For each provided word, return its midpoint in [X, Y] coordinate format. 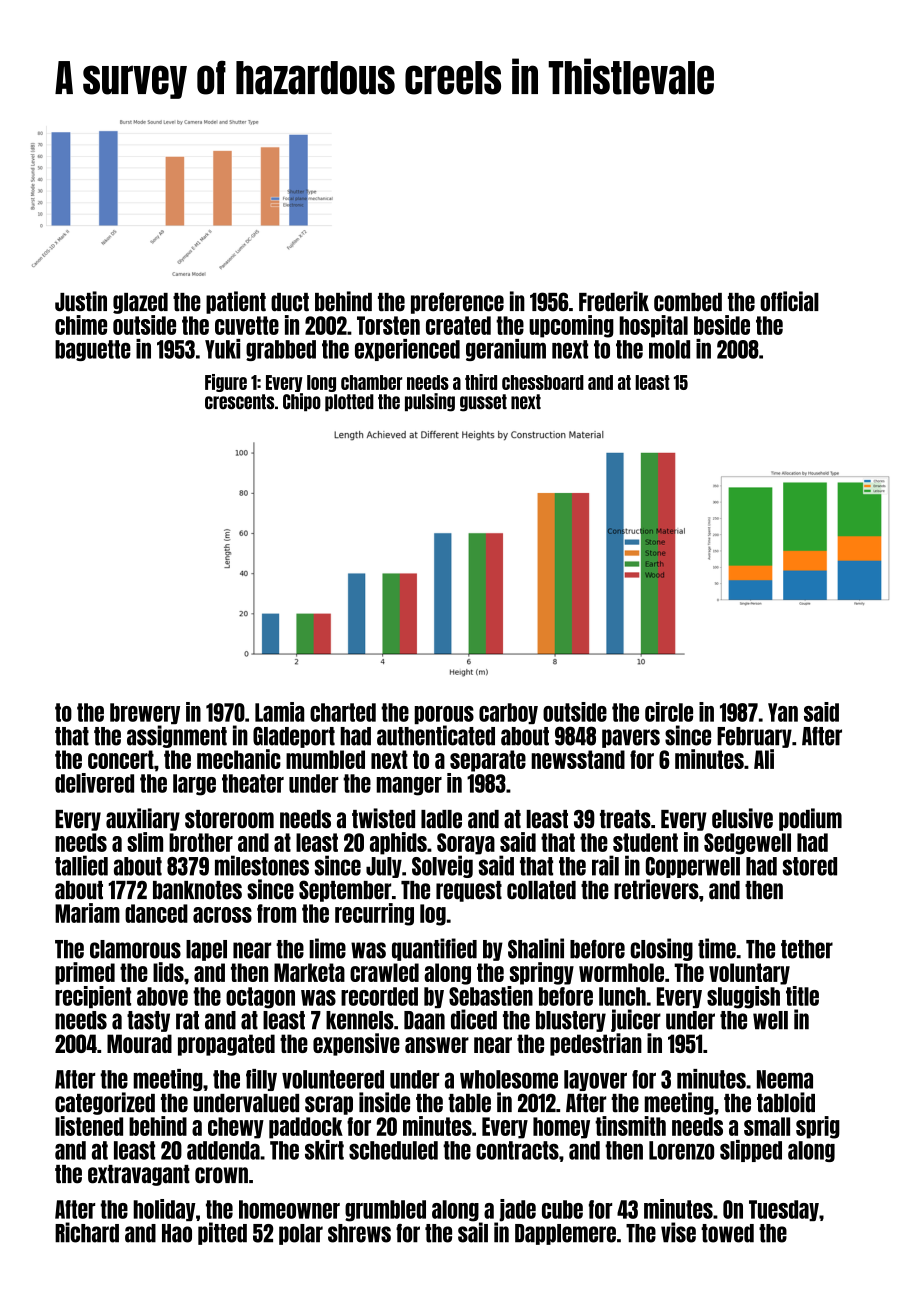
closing [661, 949]
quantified [434, 949]
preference [457, 303]
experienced [407, 350]
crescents [239, 401]
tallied [81, 865]
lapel [206, 950]
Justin [81, 301]
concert [121, 759]
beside [722, 325]
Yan [783, 712]
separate [488, 761]
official [789, 301]
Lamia [279, 712]
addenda [223, 1150]
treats [625, 819]
